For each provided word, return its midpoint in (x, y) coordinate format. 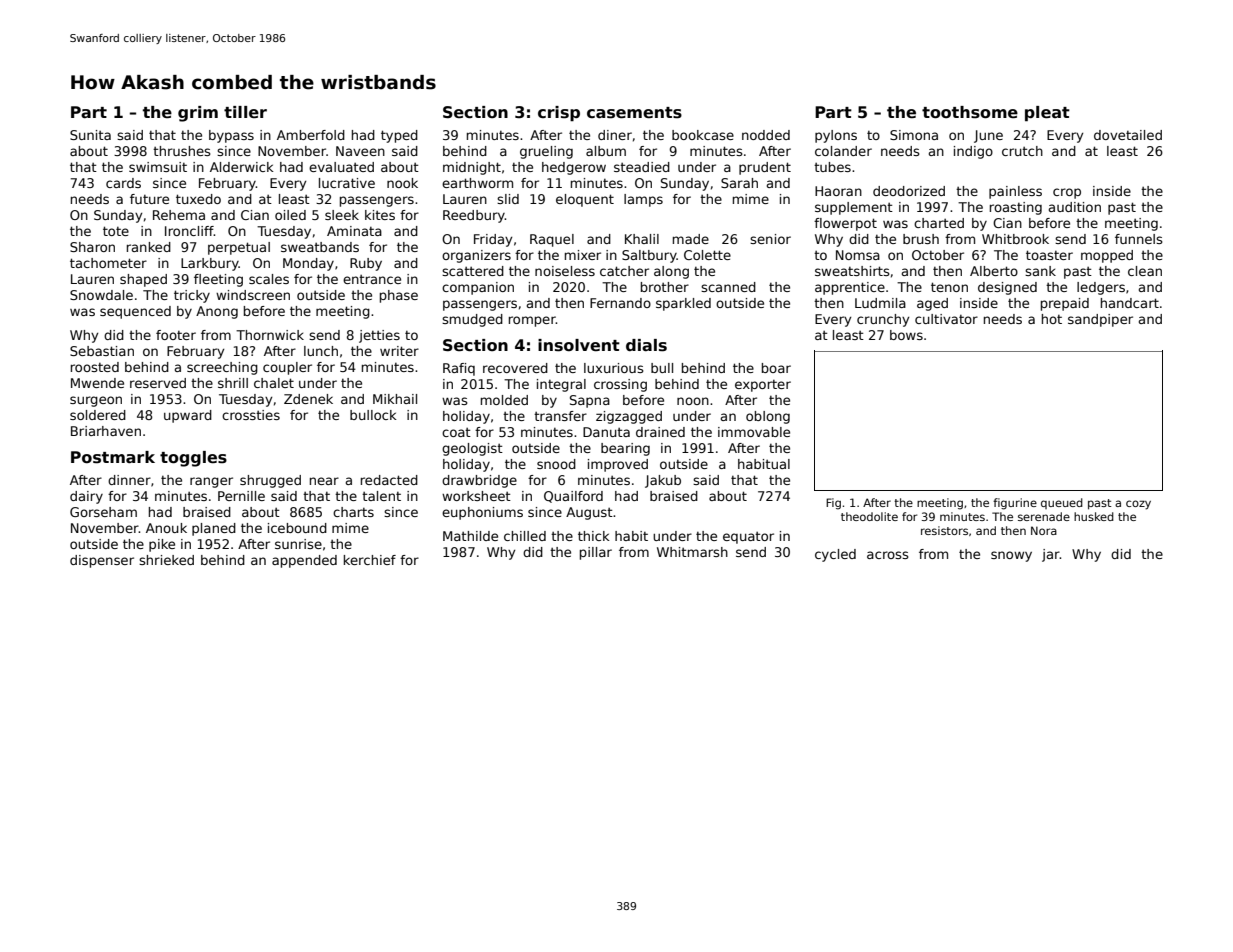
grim (198, 114)
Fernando (620, 303)
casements (634, 113)
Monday (308, 264)
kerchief (370, 560)
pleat (1047, 114)
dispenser (102, 561)
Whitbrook (1015, 239)
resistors (944, 530)
